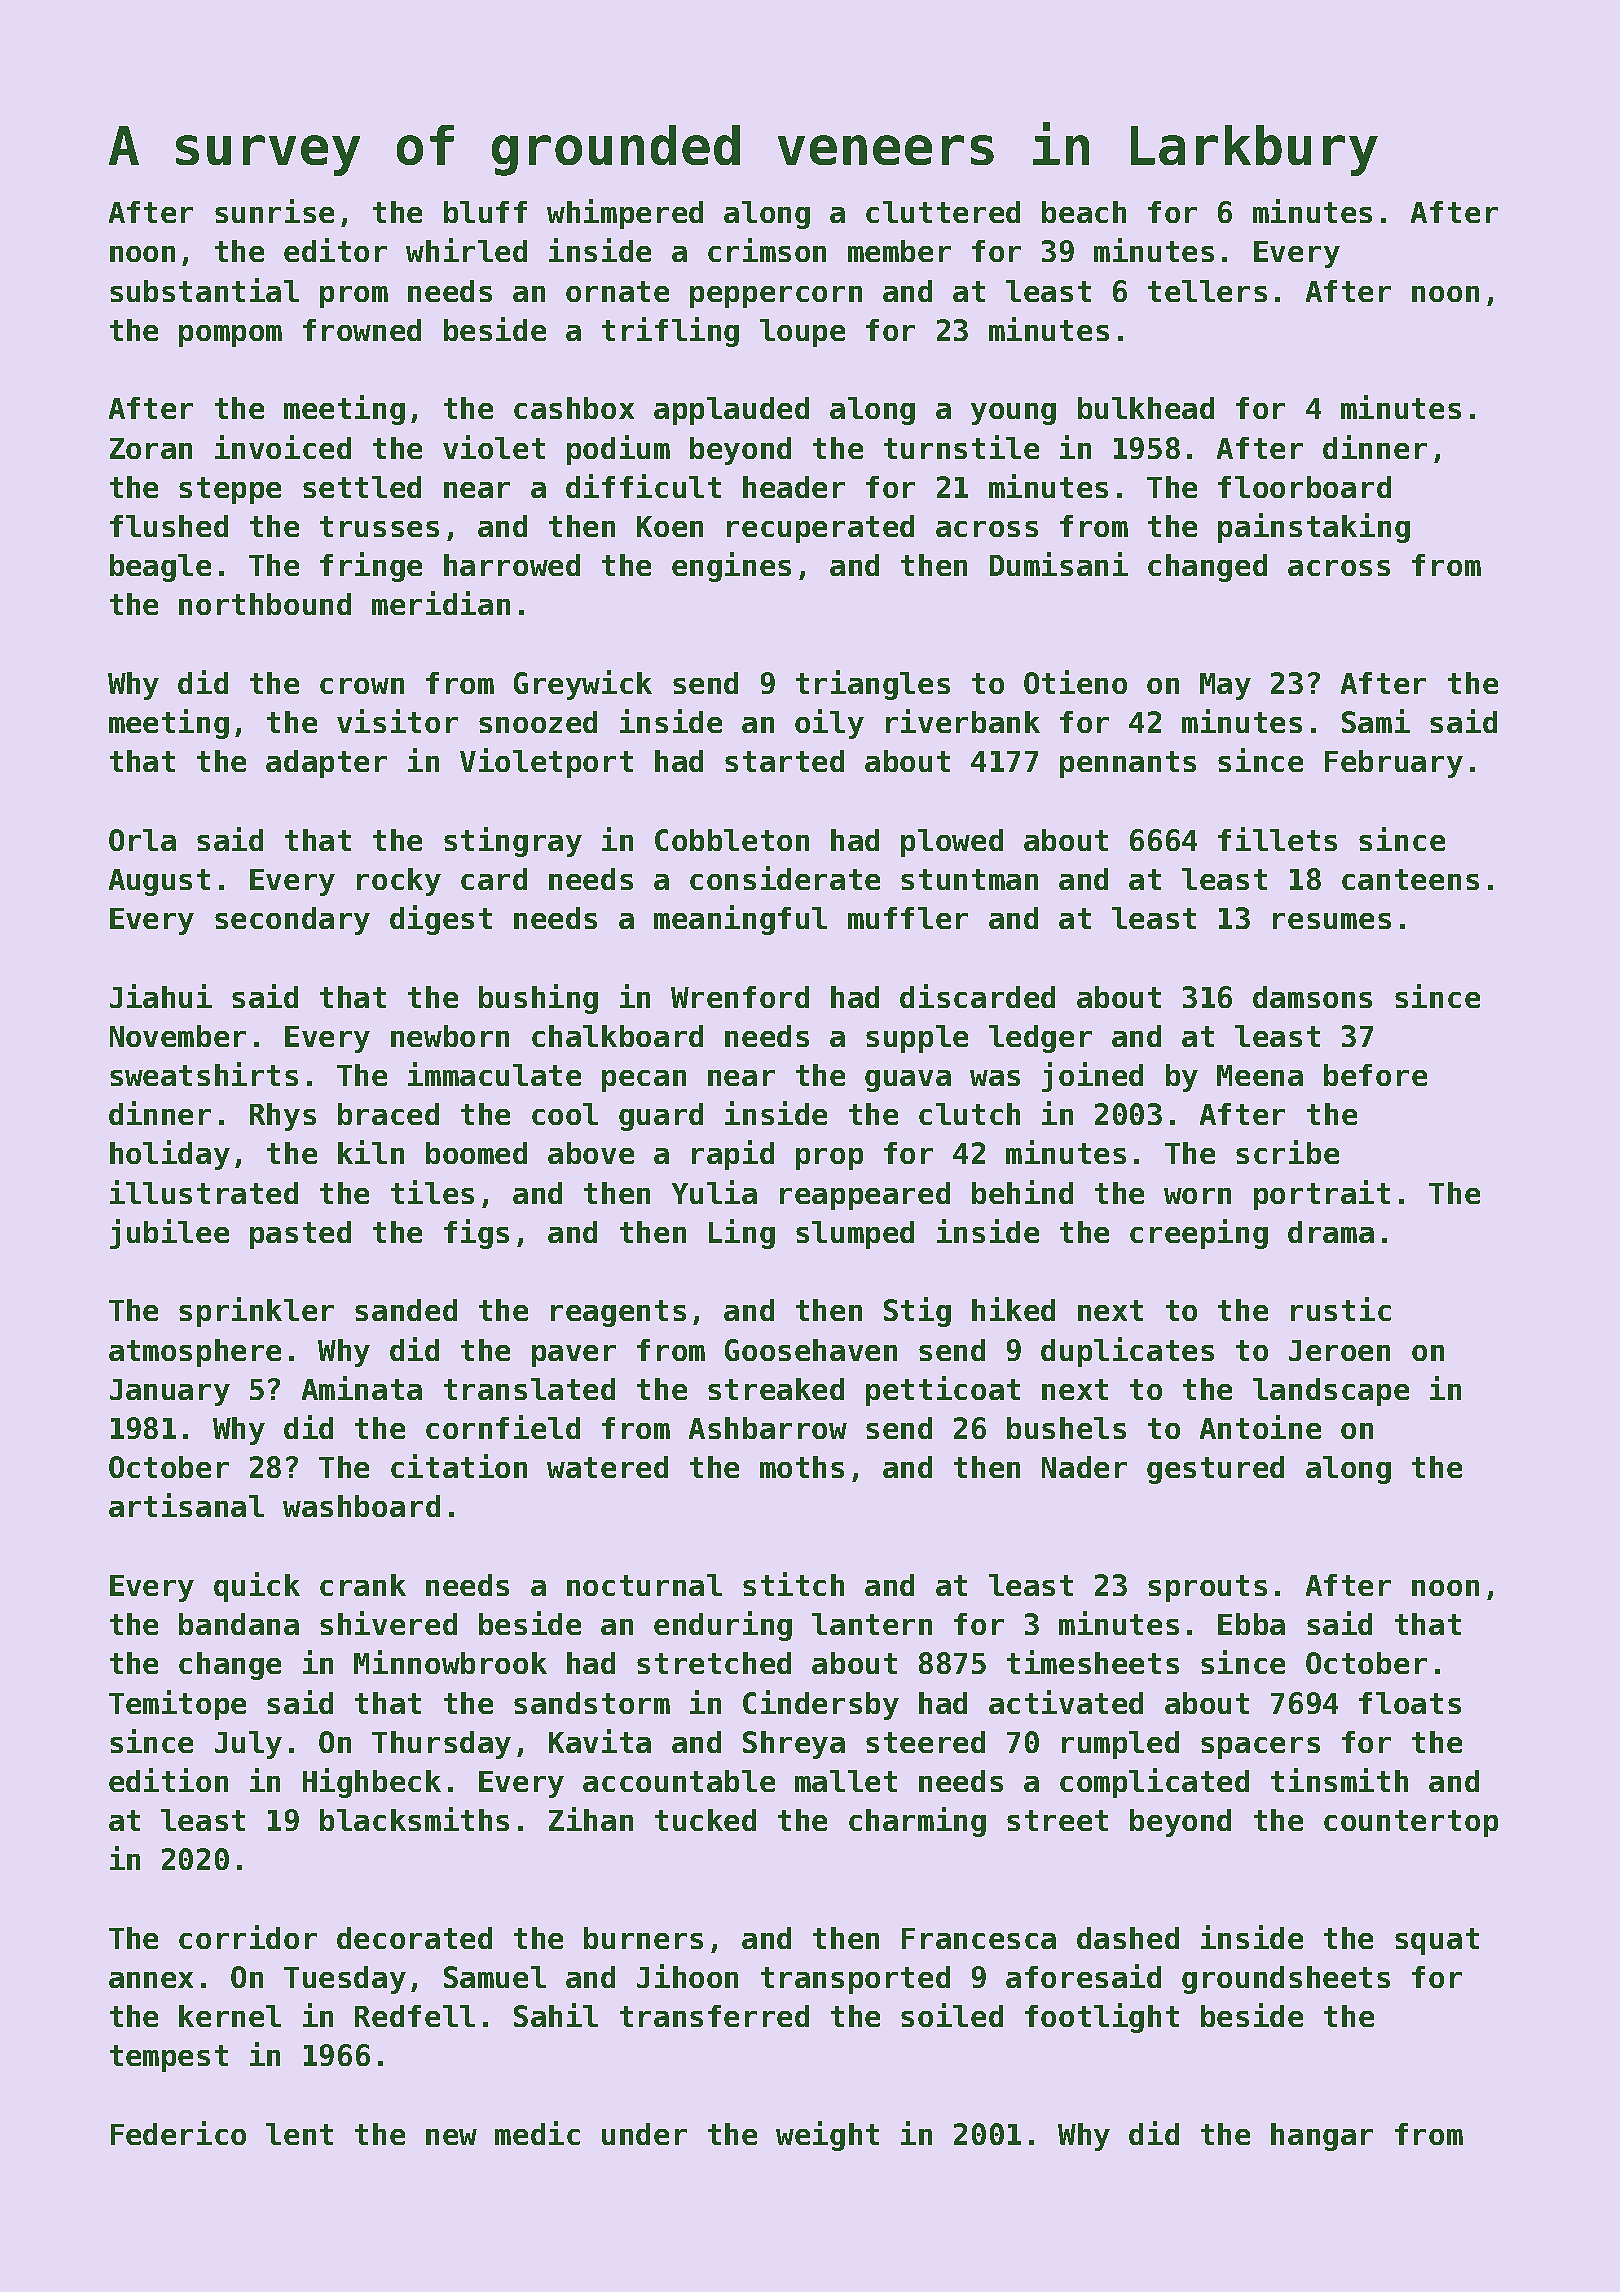 The image size is (1620, 2292). I want to click on hangar, so click(1322, 2137).
